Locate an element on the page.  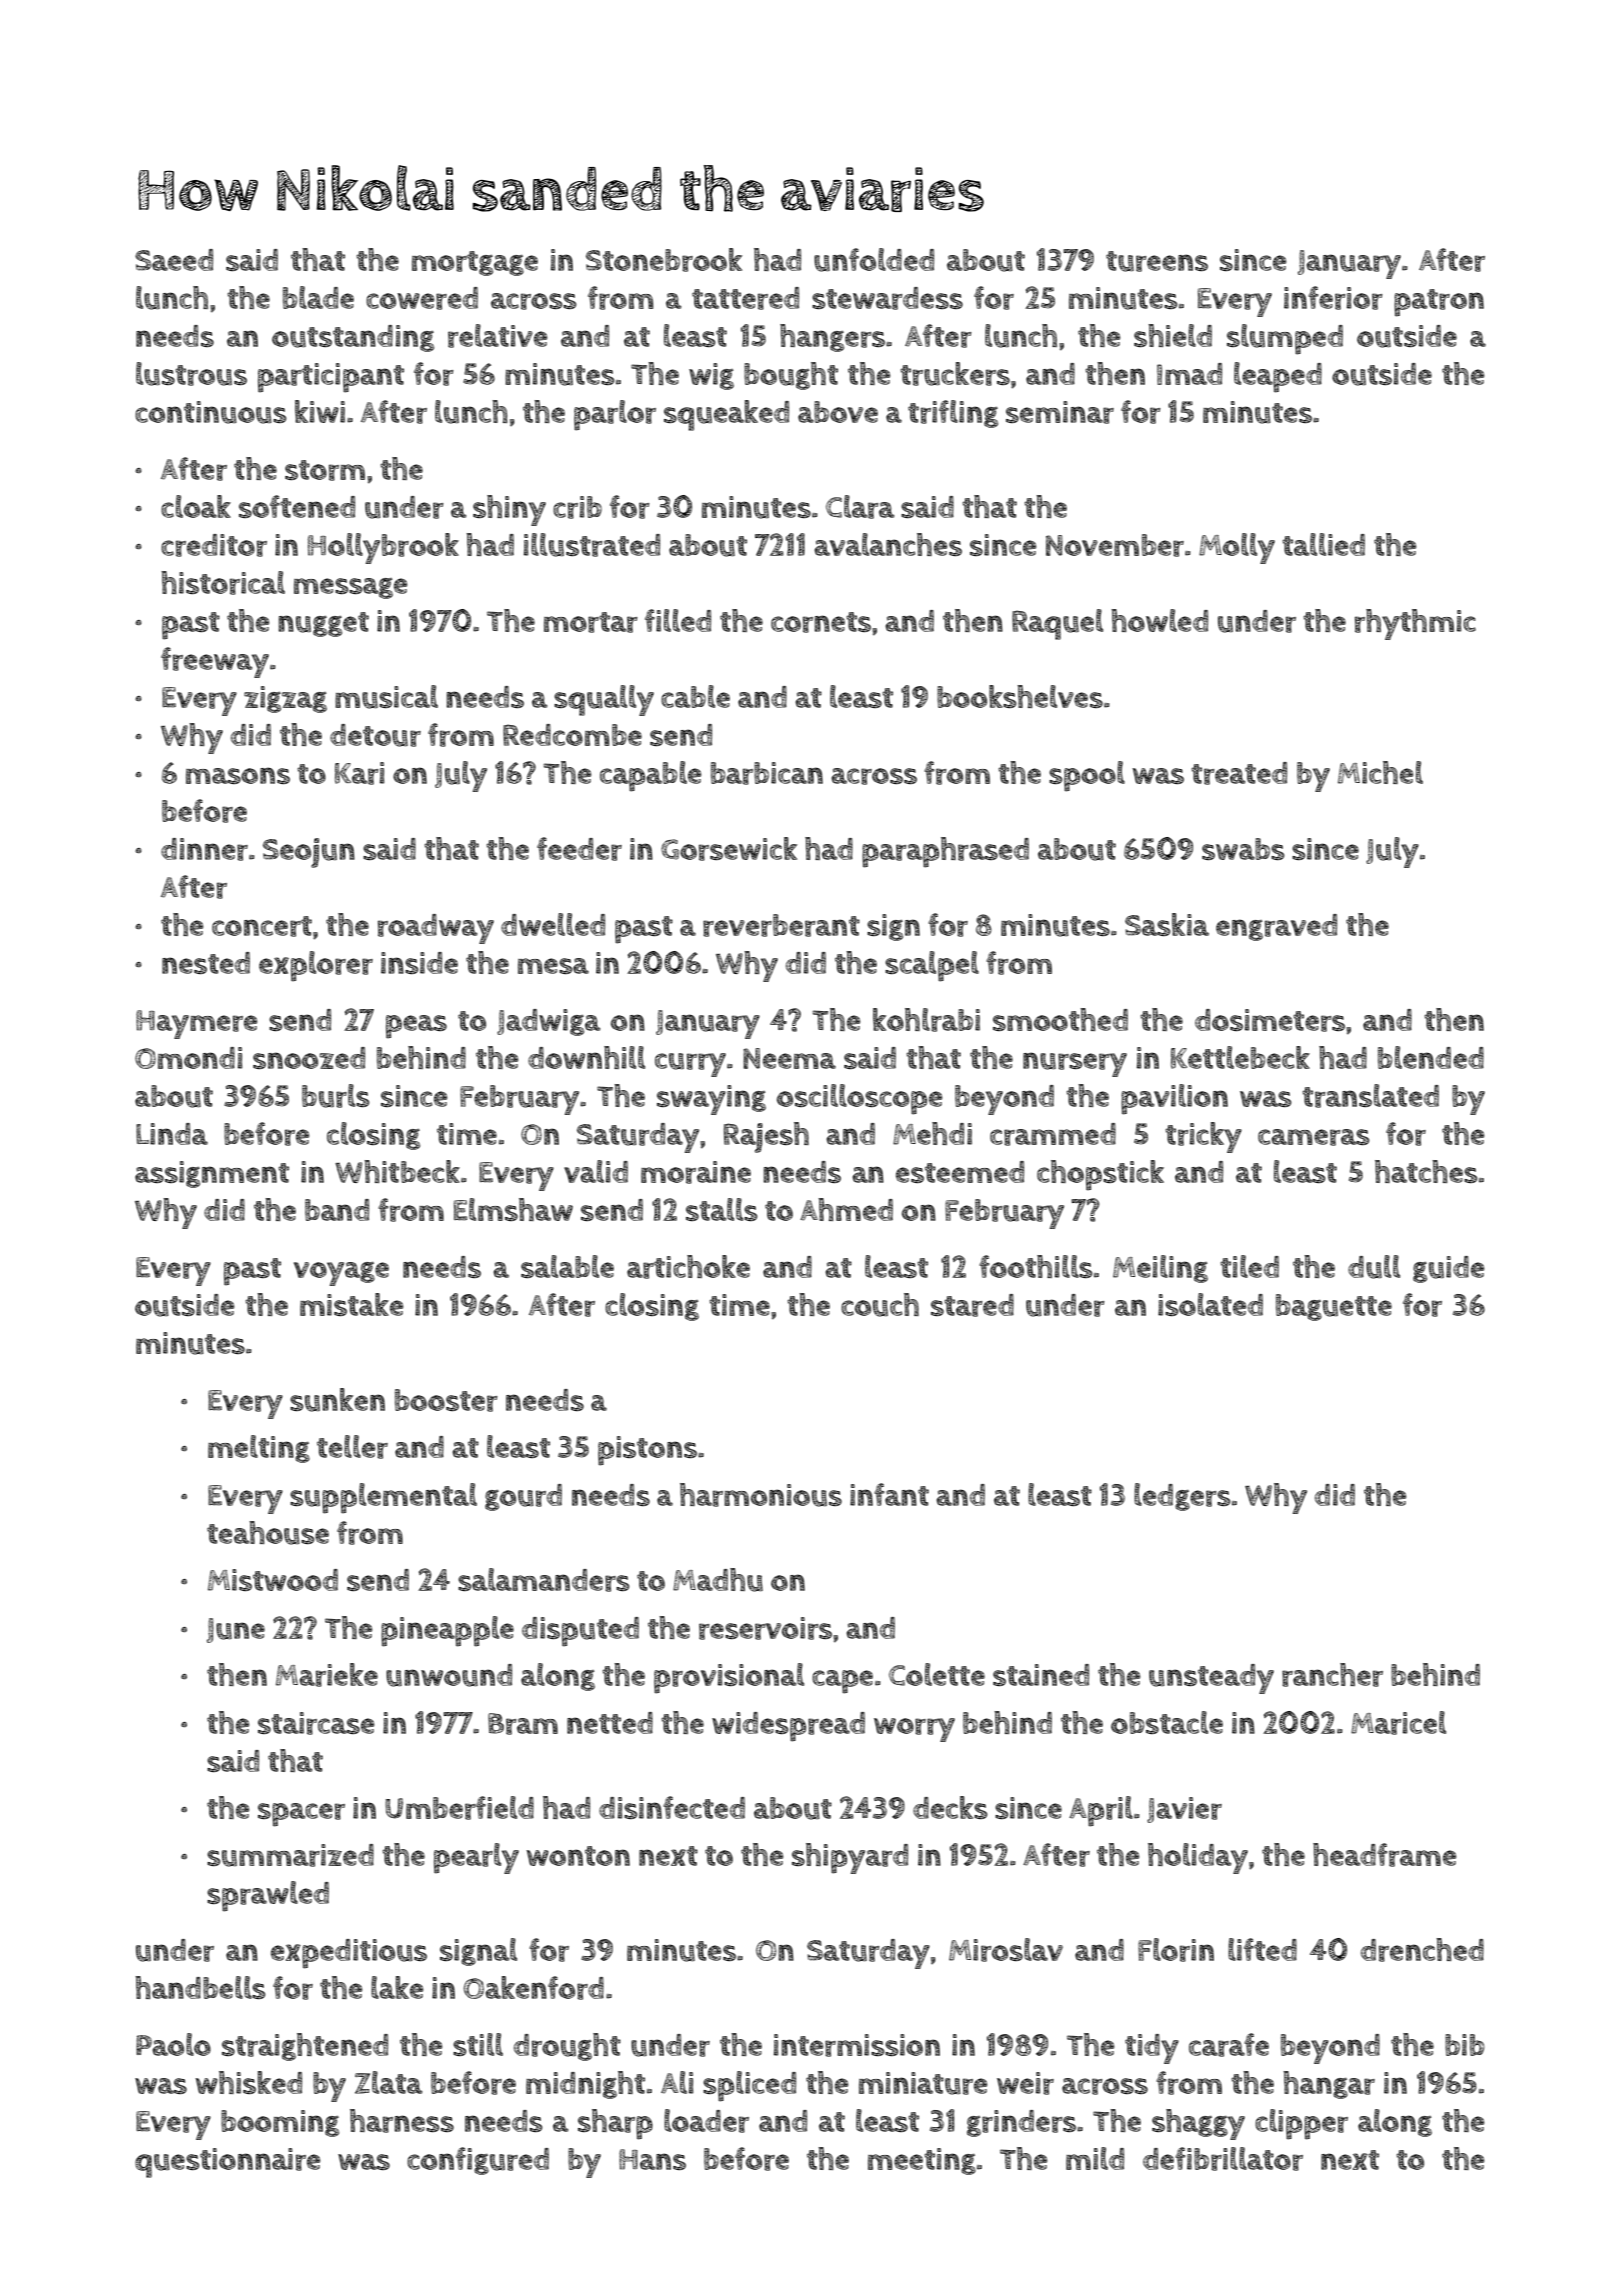
Marieke is located at coordinates (327, 1675).
